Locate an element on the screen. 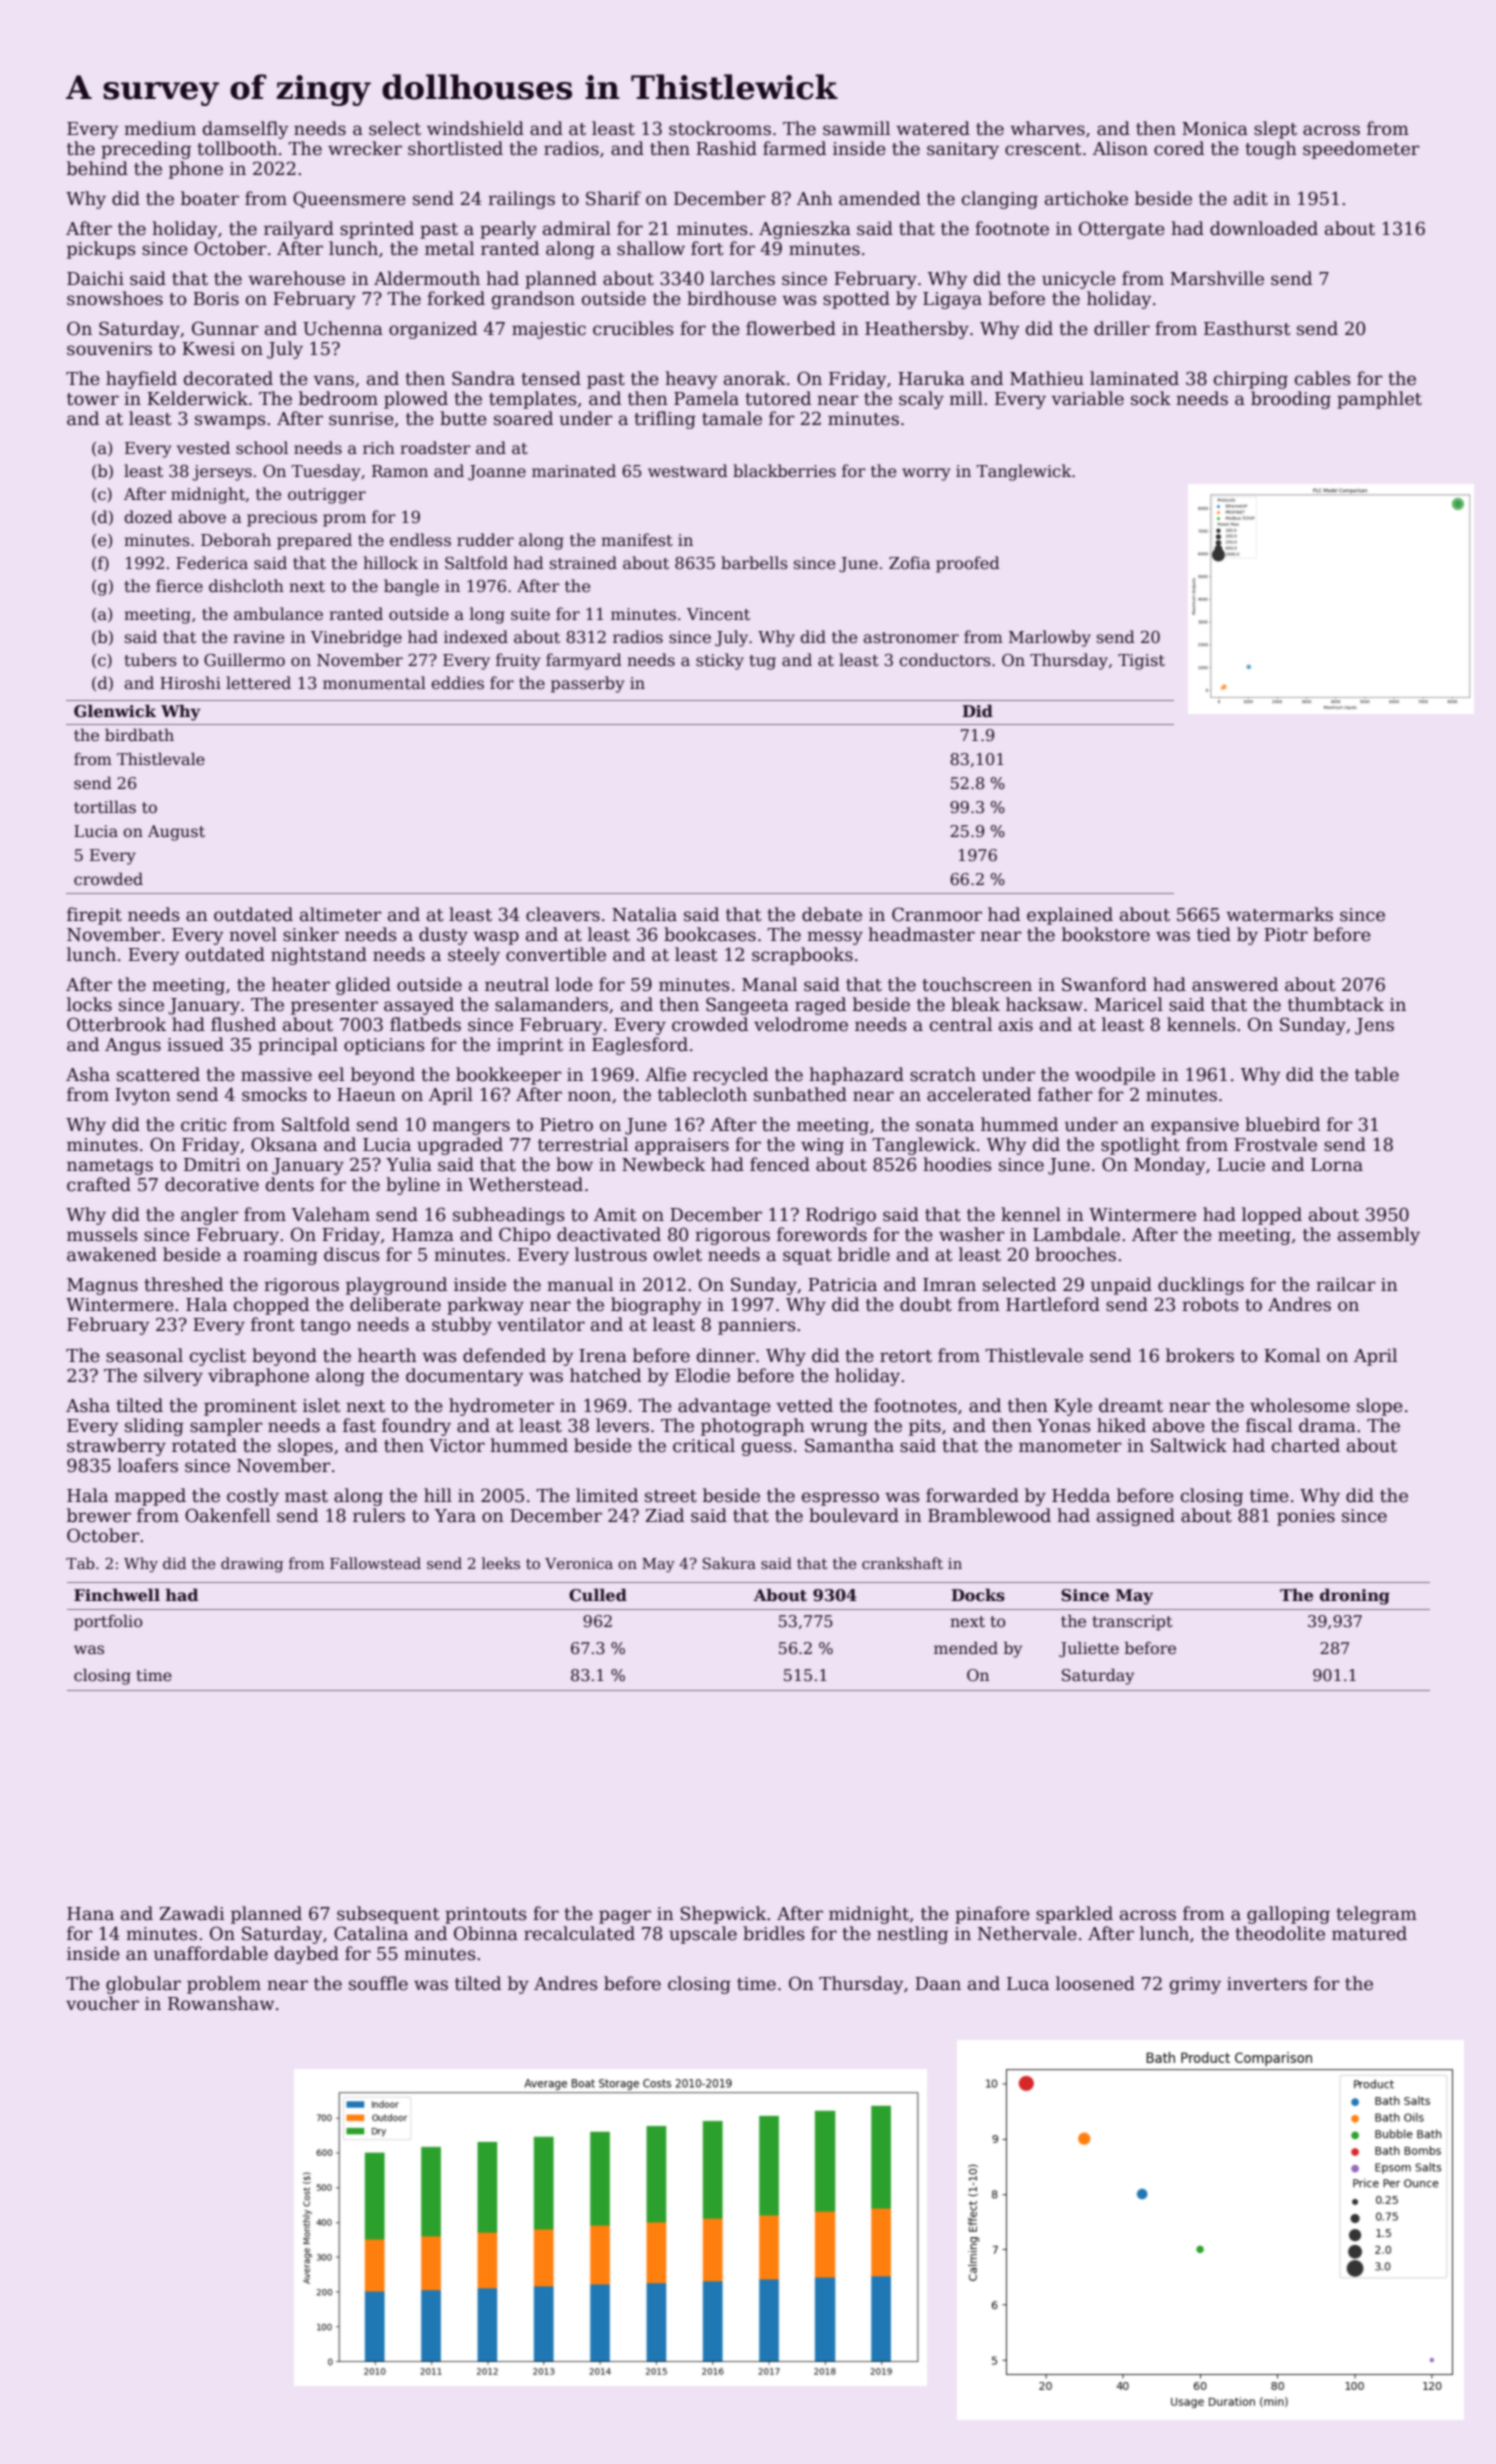  answered is located at coordinates (1235, 984).
